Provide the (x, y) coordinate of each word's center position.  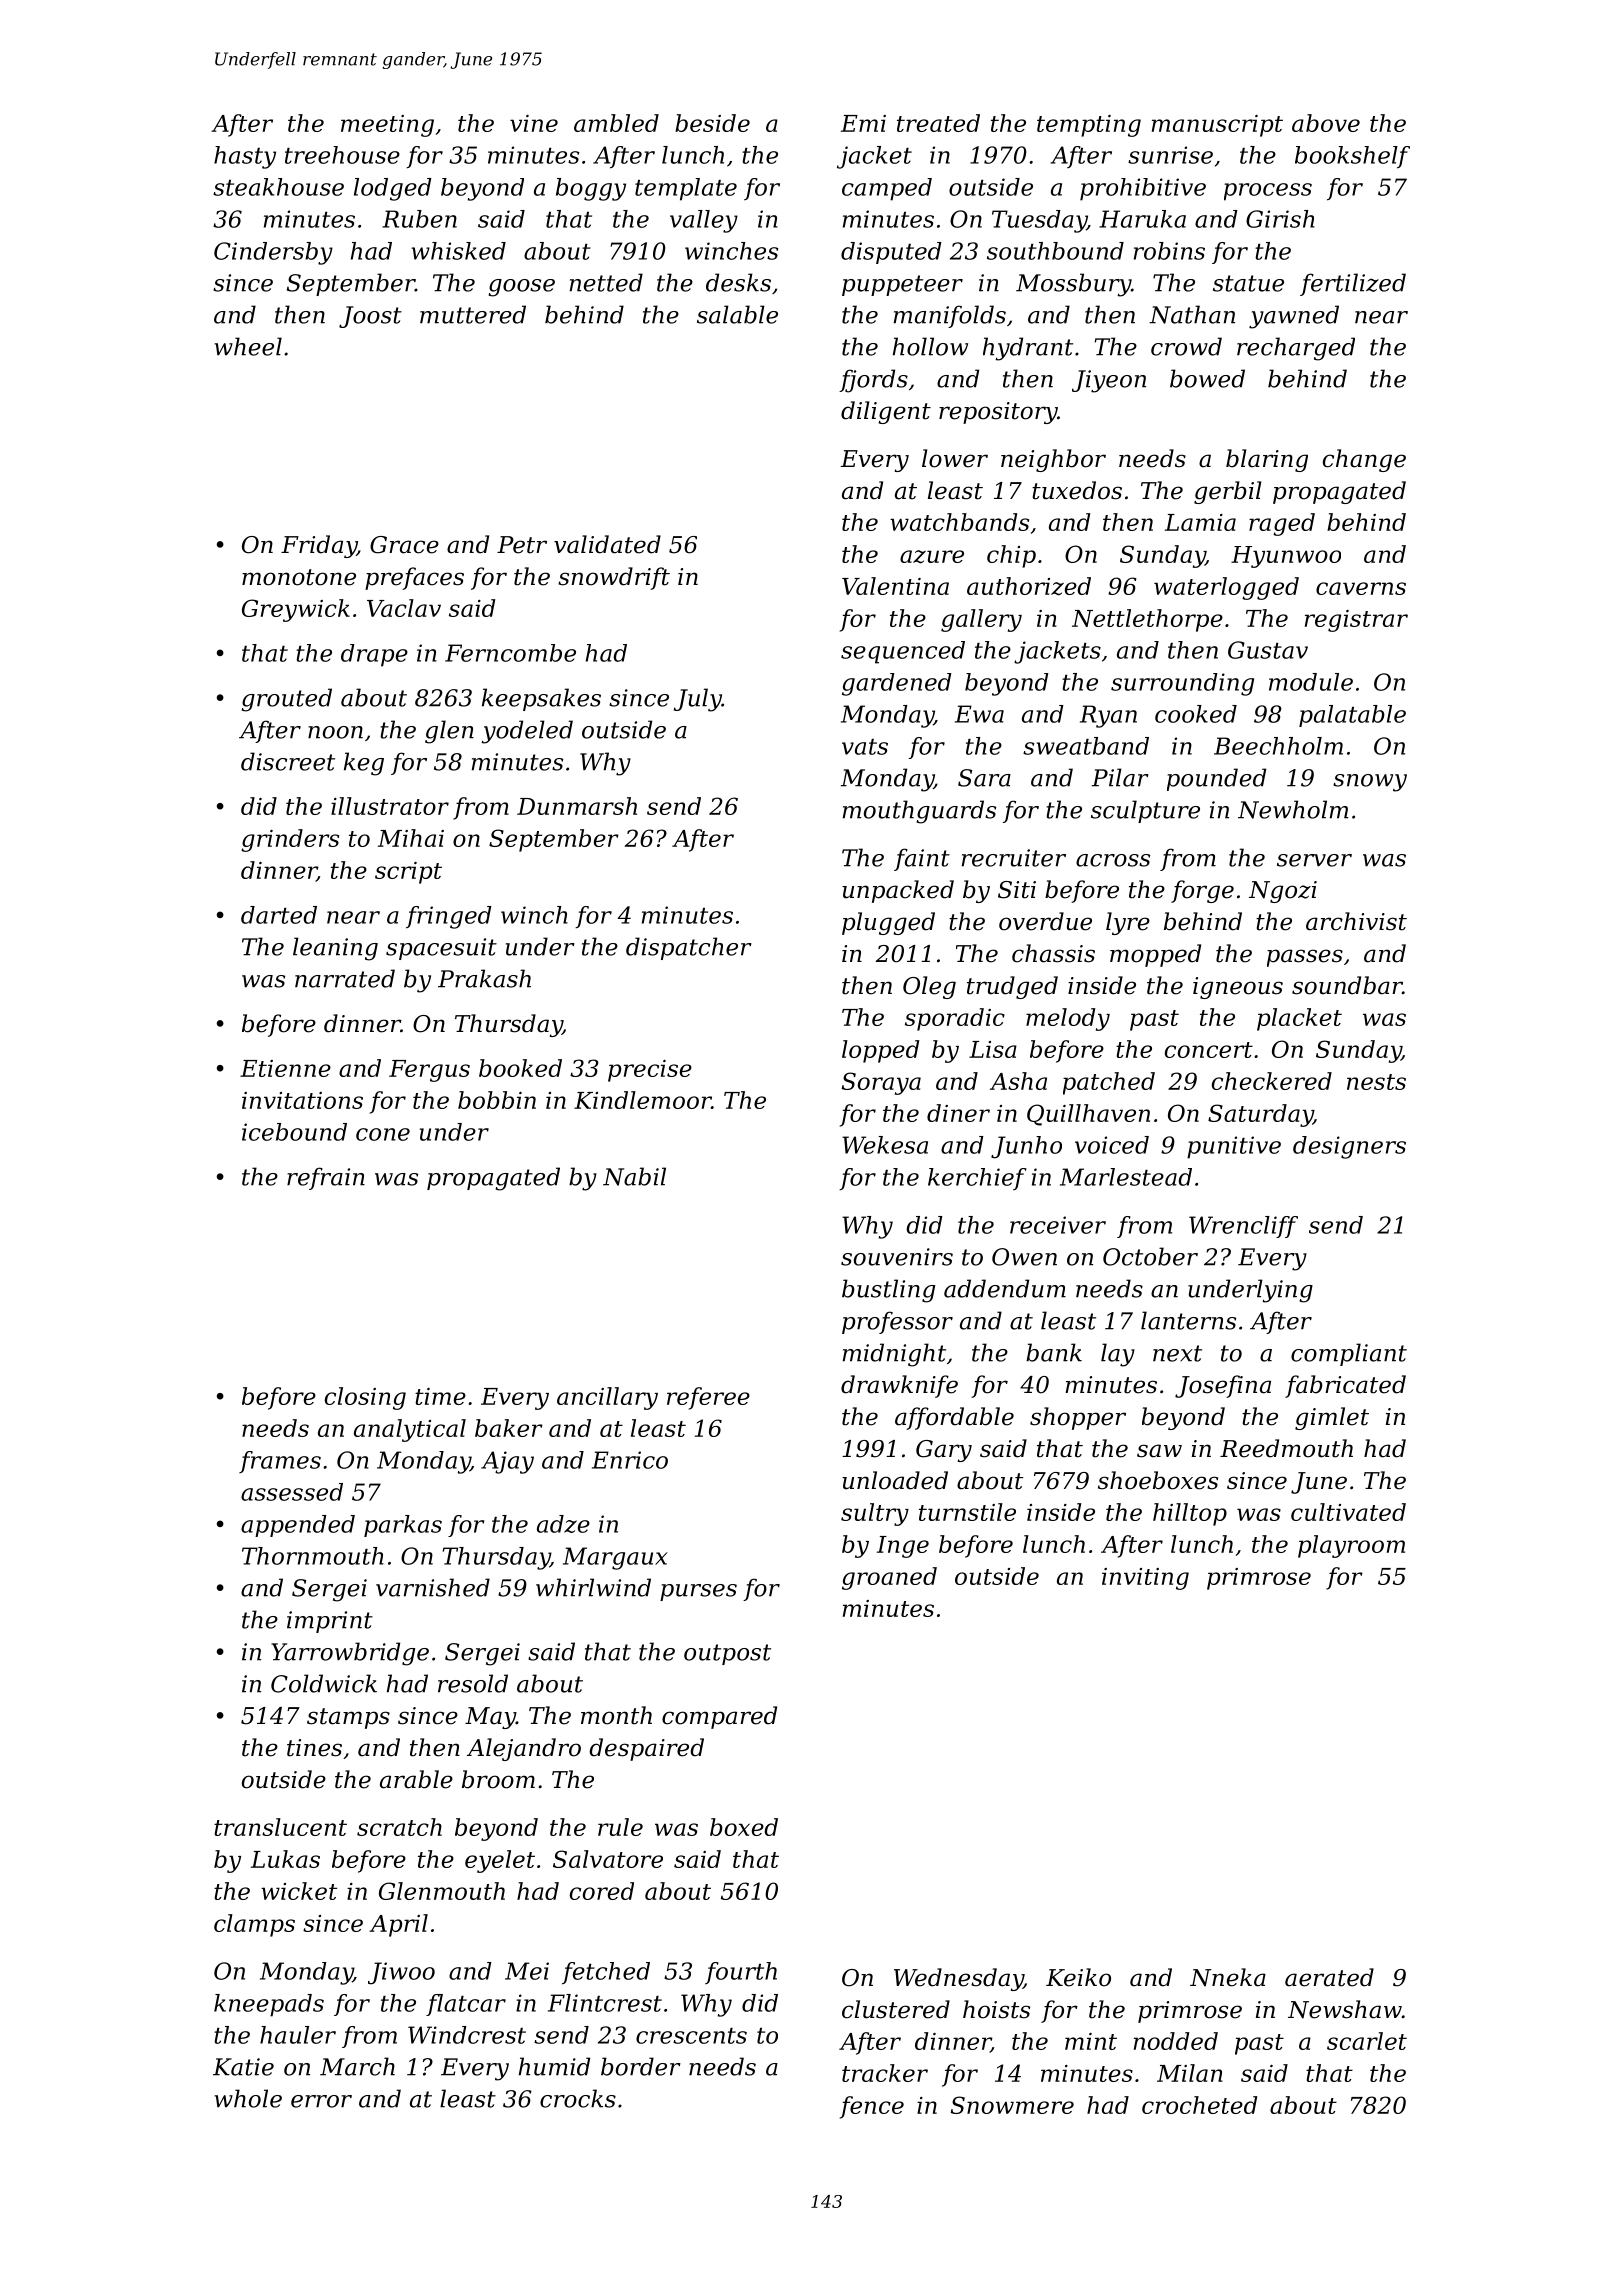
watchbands (959, 522)
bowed (1207, 378)
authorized (1029, 586)
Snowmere (1012, 2105)
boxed (744, 1827)
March (357, 2066)
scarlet (1367, 2041)
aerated (1329, 1977)
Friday (319, 546)
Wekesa (885, 1145)
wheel (248, 346)
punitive (1234, 1147)
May (490, 1718)
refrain (326, 1178)
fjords (873, 381)
